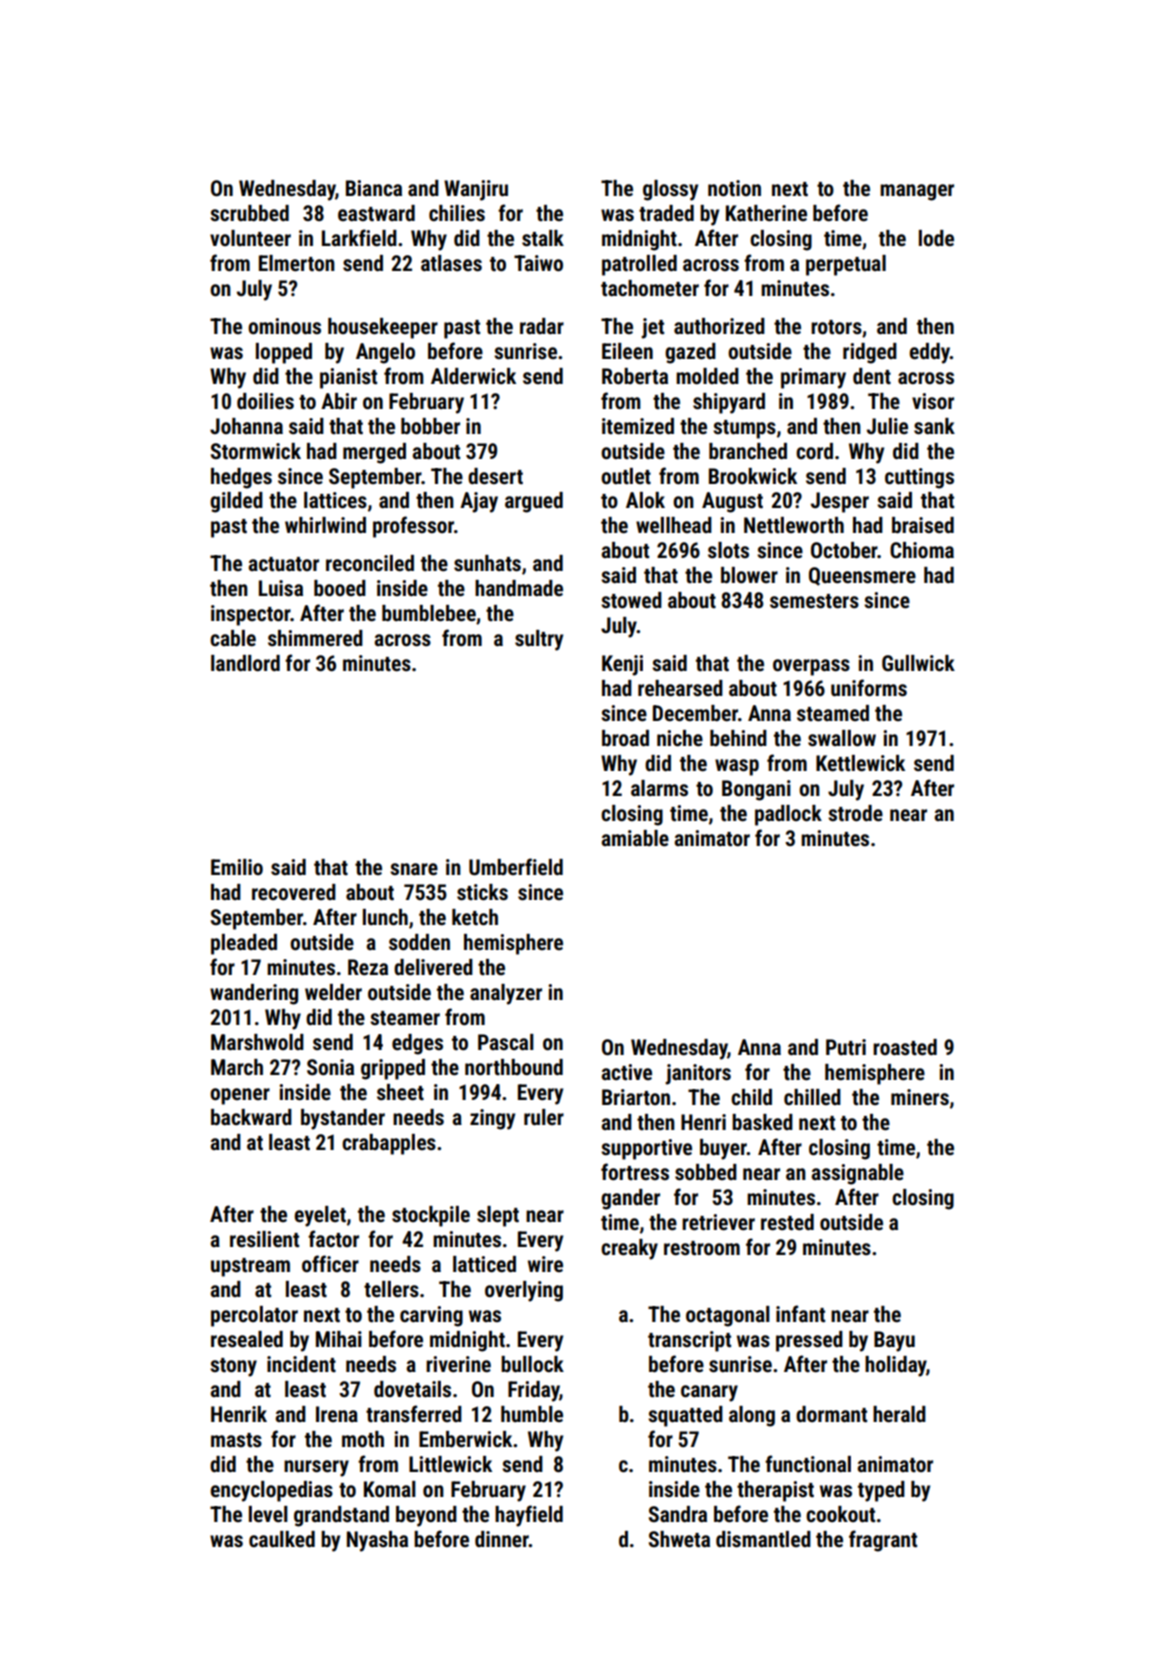  I want to click on scrubbed, so click(249, 213).
